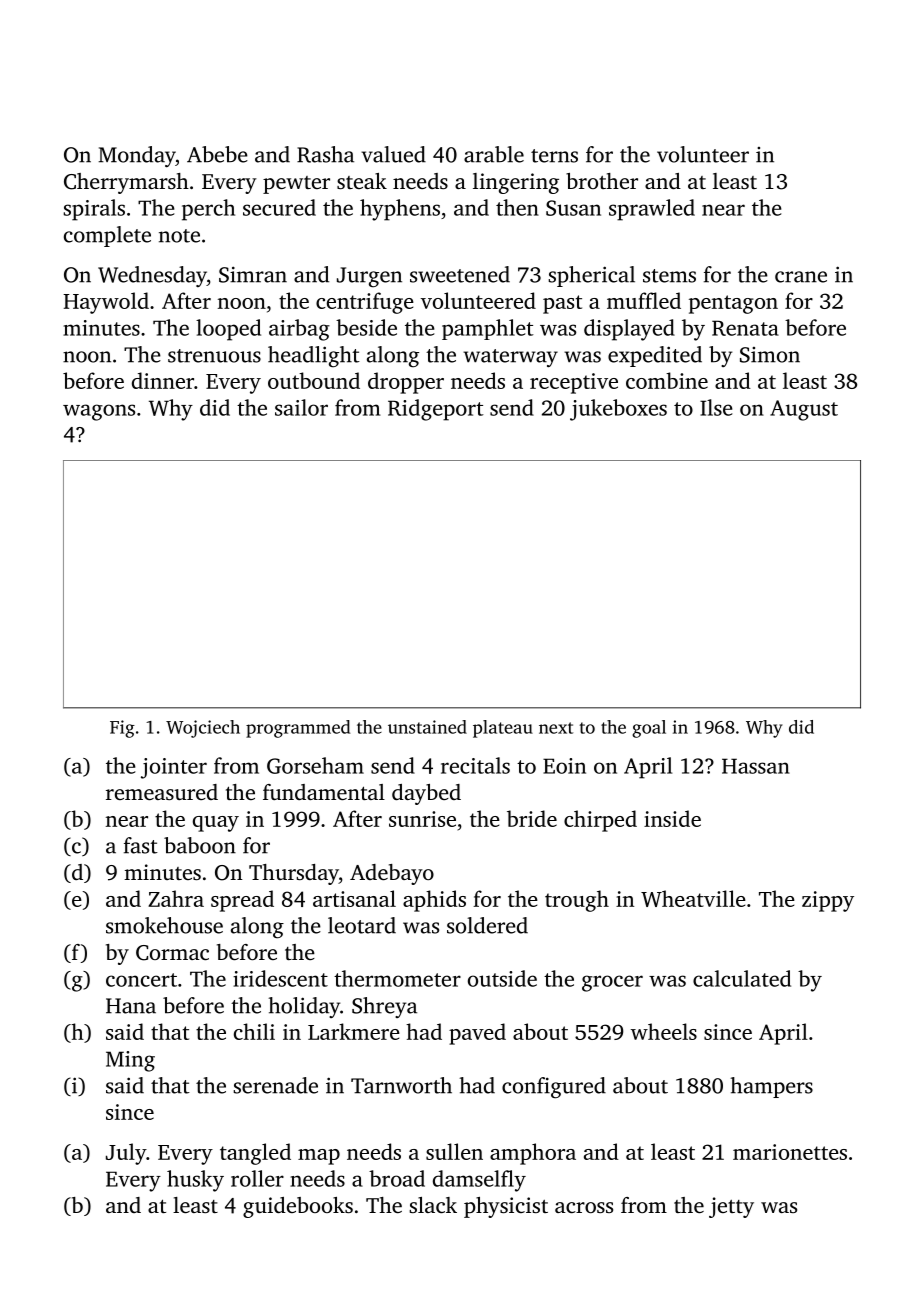 The image size is (924, 1311). Describe the element at coordinates (554, 156) in the screenshot. I see `terns` at that location.
